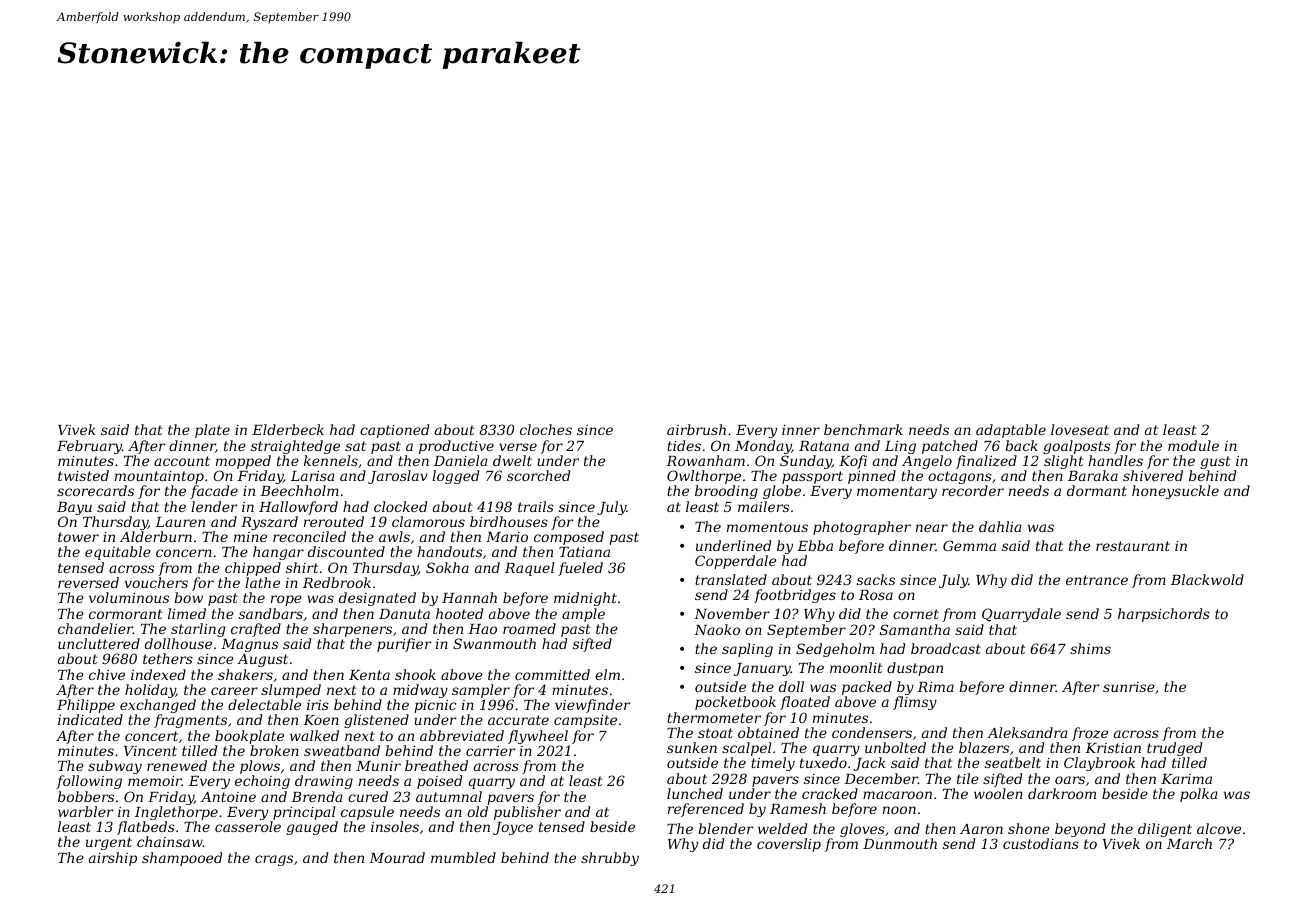  I want to click on welded, so click(782, 828).
